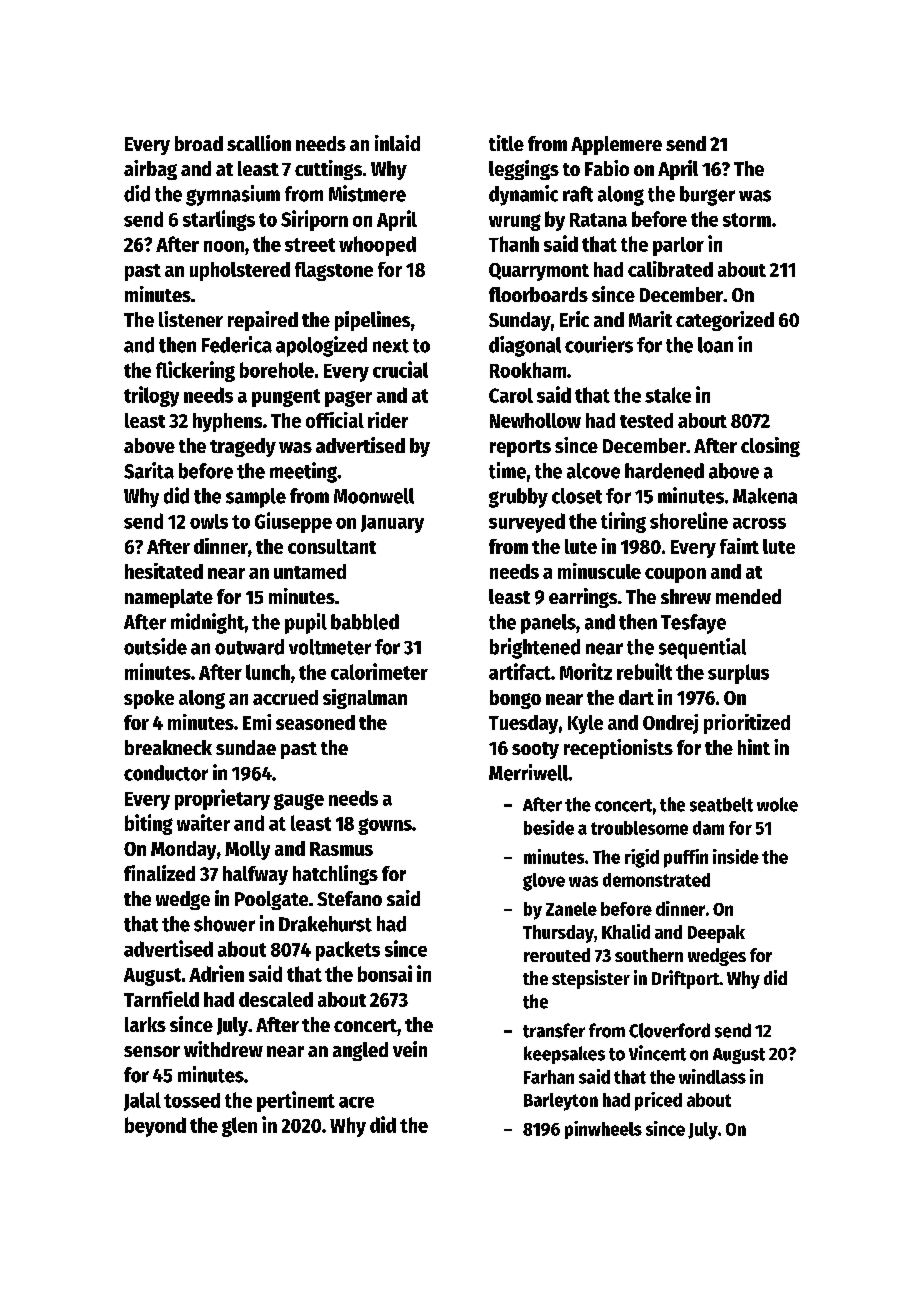 The image size is (924, 1311). What do you see at coordinates (616, 145) in the screenshot?
I see `Applemere` at bounding box center [616, 145].
